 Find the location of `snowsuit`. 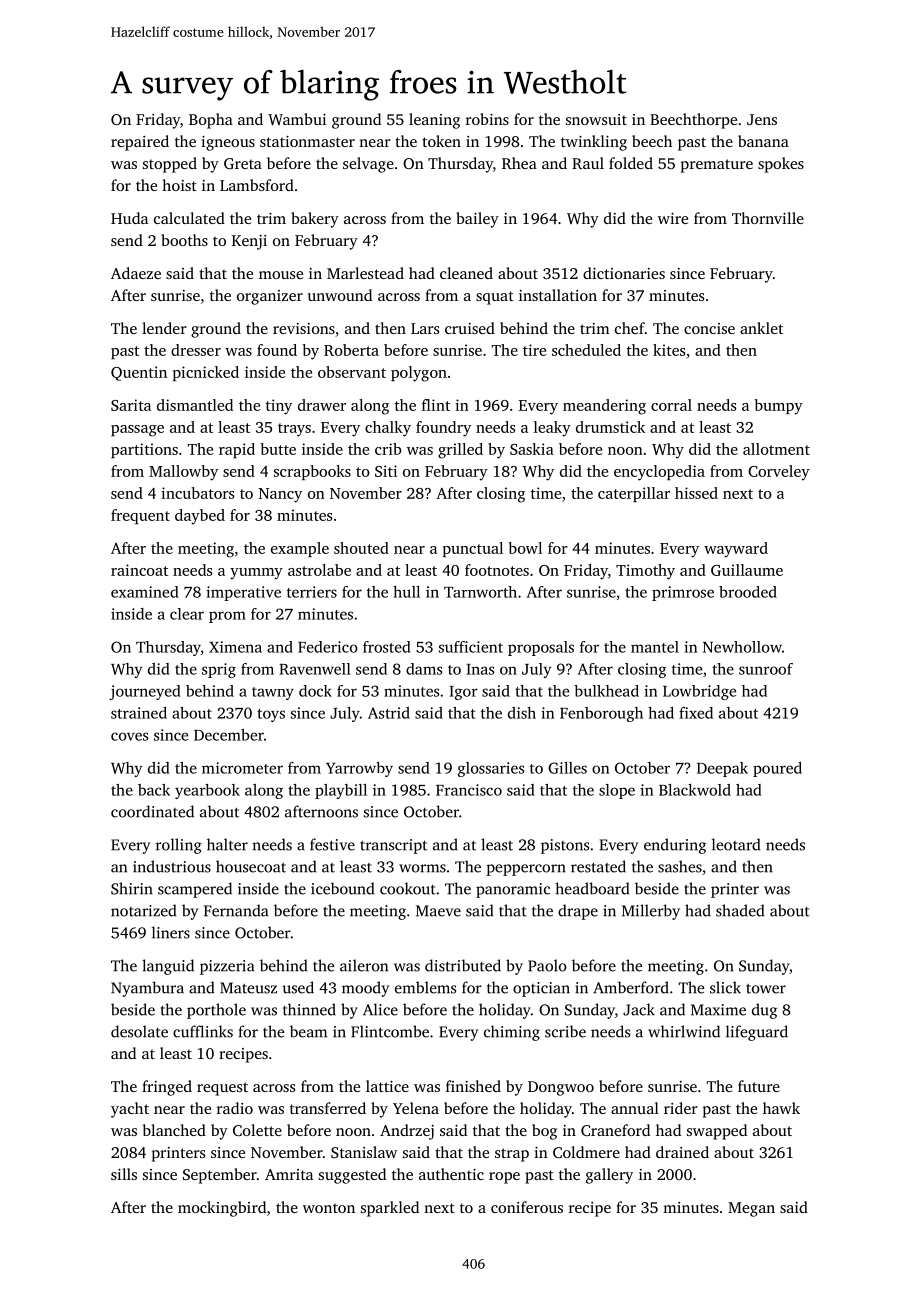

snowsuit is located at coordinates (596, 119).
